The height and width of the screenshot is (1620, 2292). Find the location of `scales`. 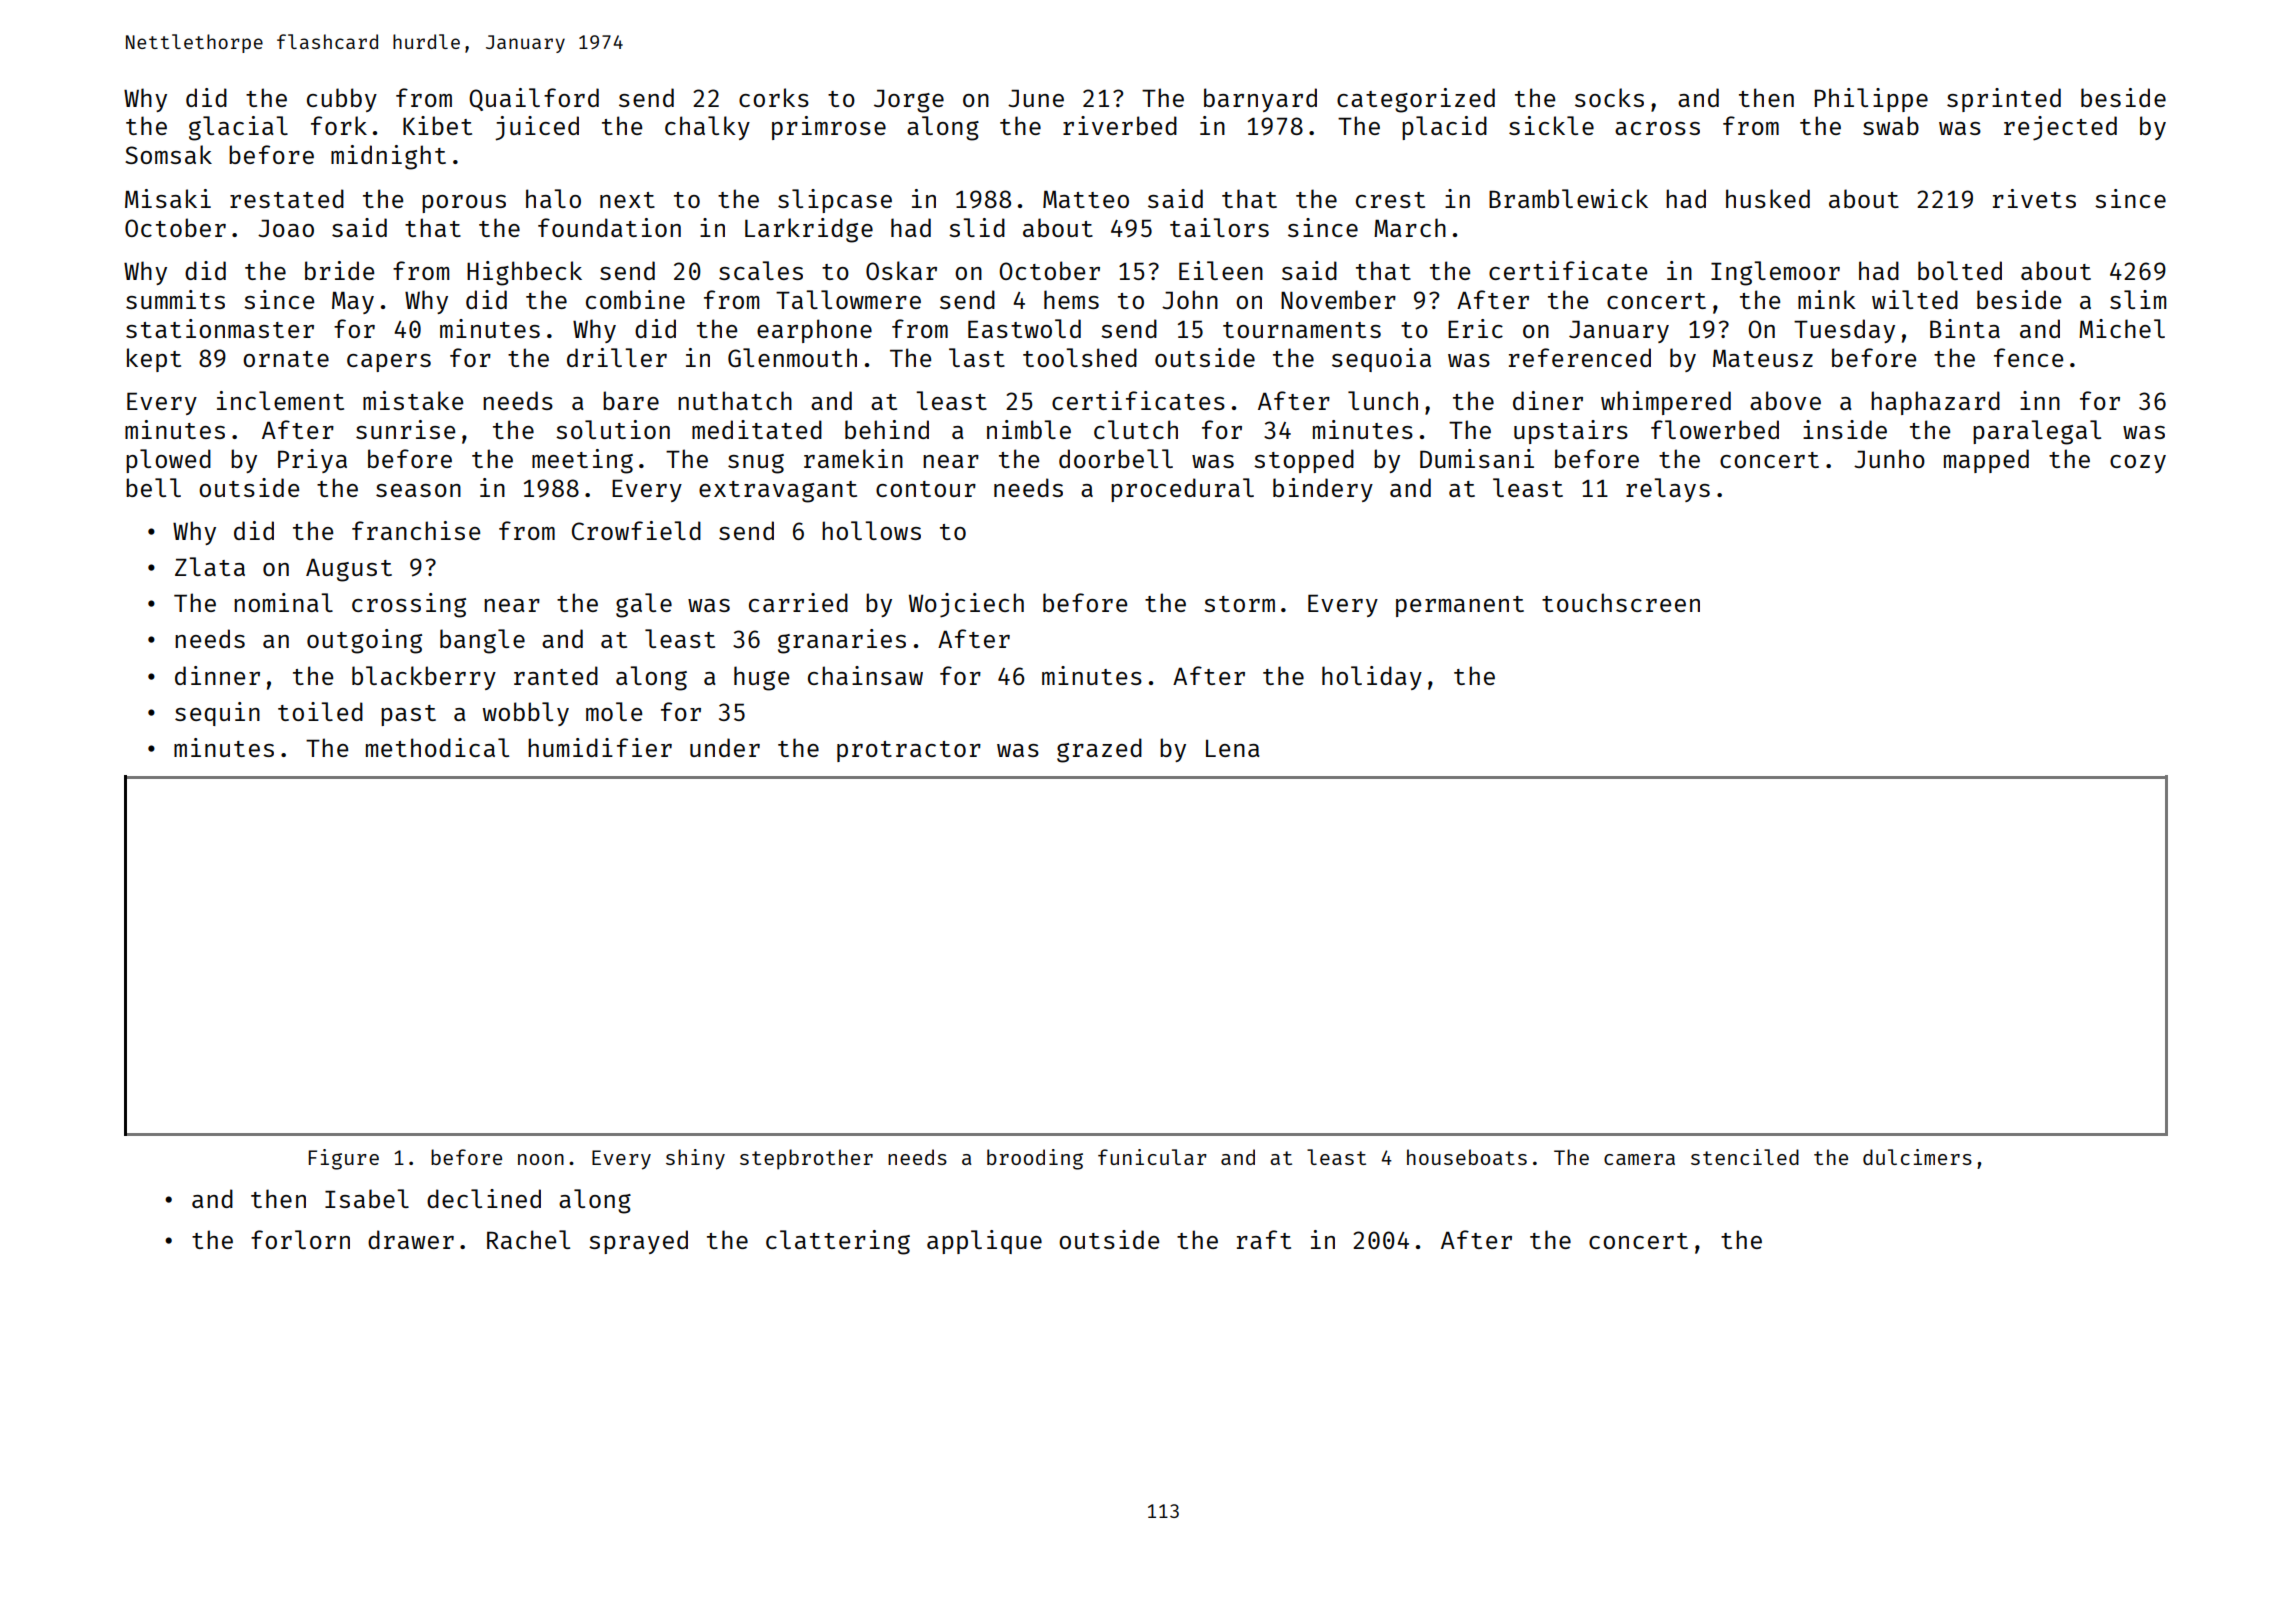

scales is located at coordinates (761, 270).
